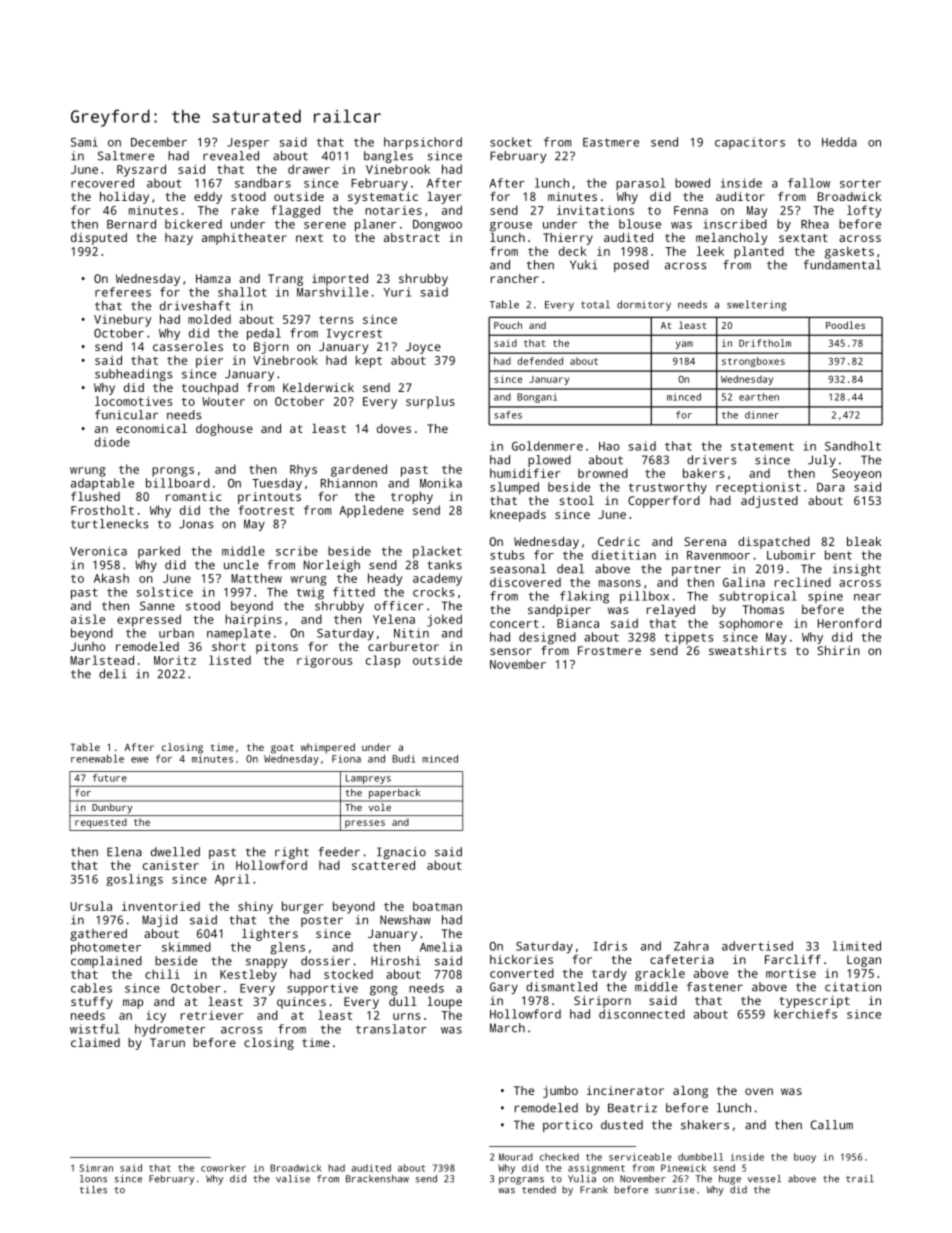 Image resolution: width=952 pixels, height=1233 pixels. What do you see at coordinates (747, 650) in the image?
I see `sweatshirts` at bounding box center [747, 650].
